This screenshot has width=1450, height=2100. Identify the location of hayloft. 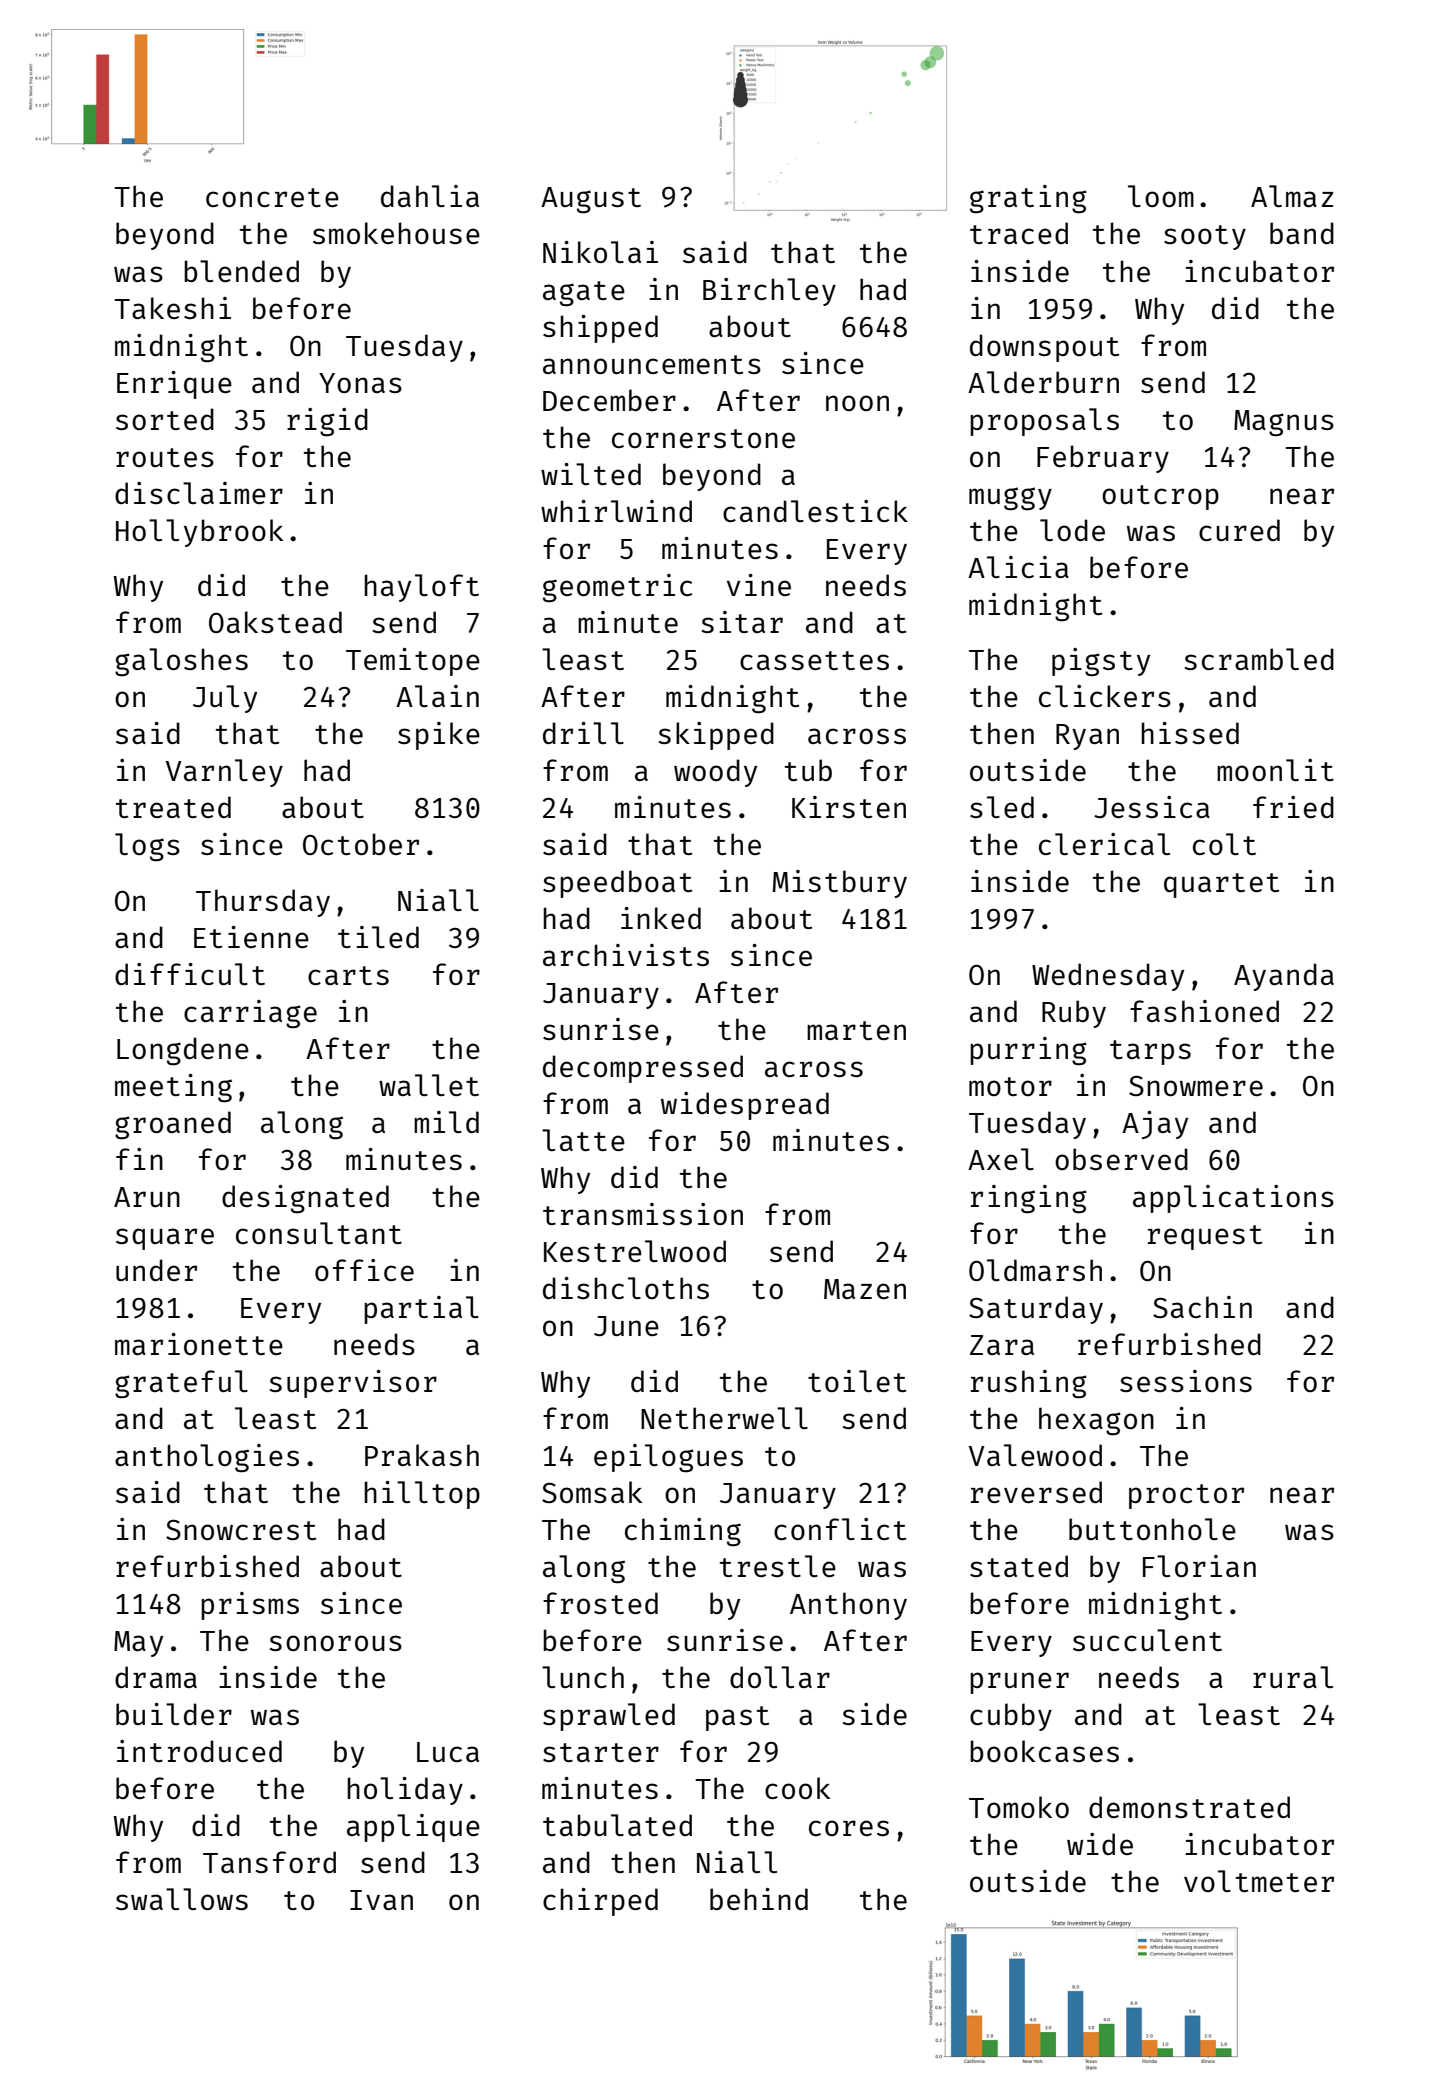
(421, 588).
